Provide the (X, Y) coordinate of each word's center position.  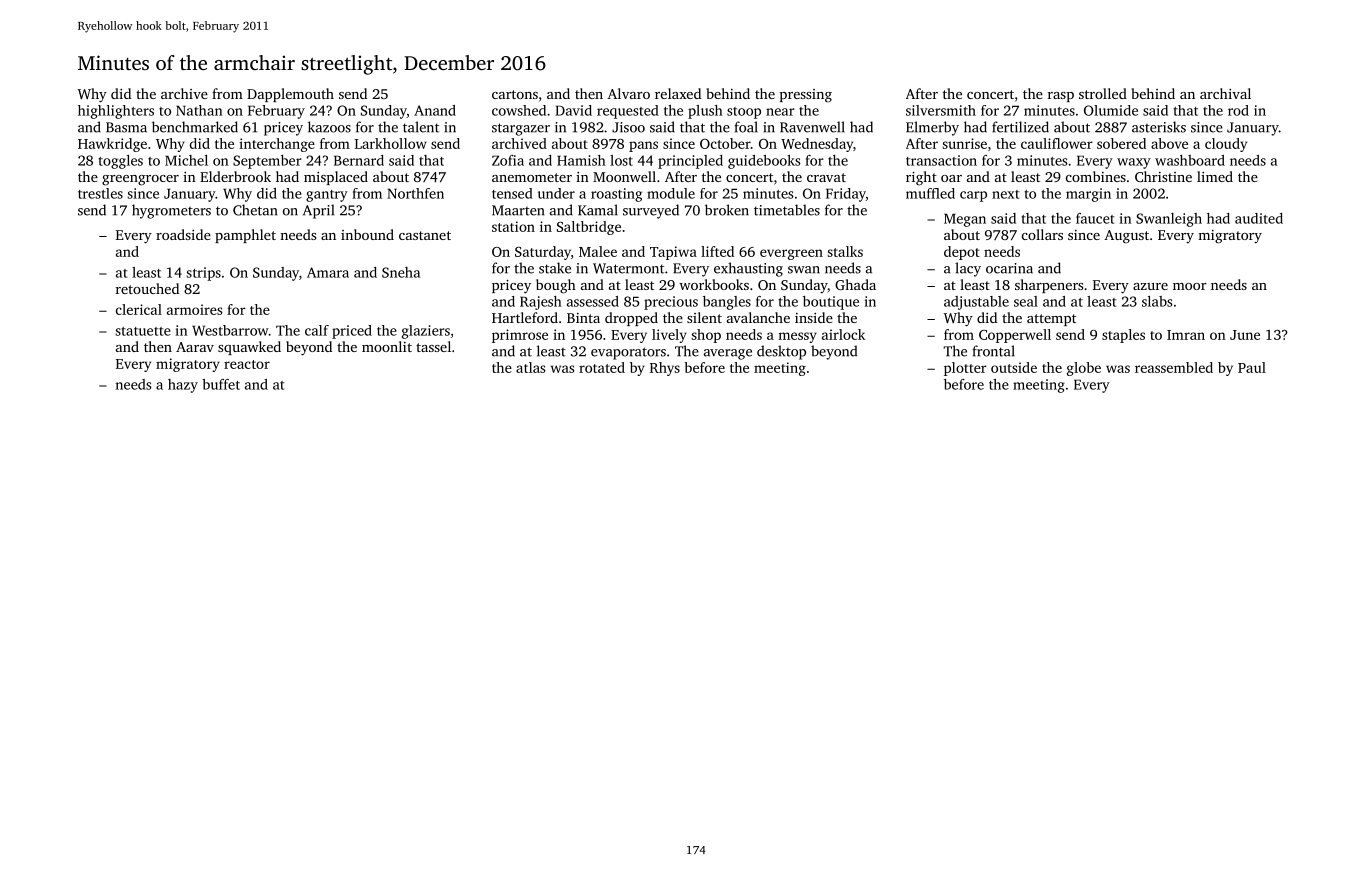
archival (1225, 93)
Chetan (255, 210)
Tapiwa (673, 253)
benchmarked (195, 127)
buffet (221, 384)
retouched (147, 288)
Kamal (598, 210)
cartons (515, 94)
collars (1042, 234)
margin (1088, 195)
